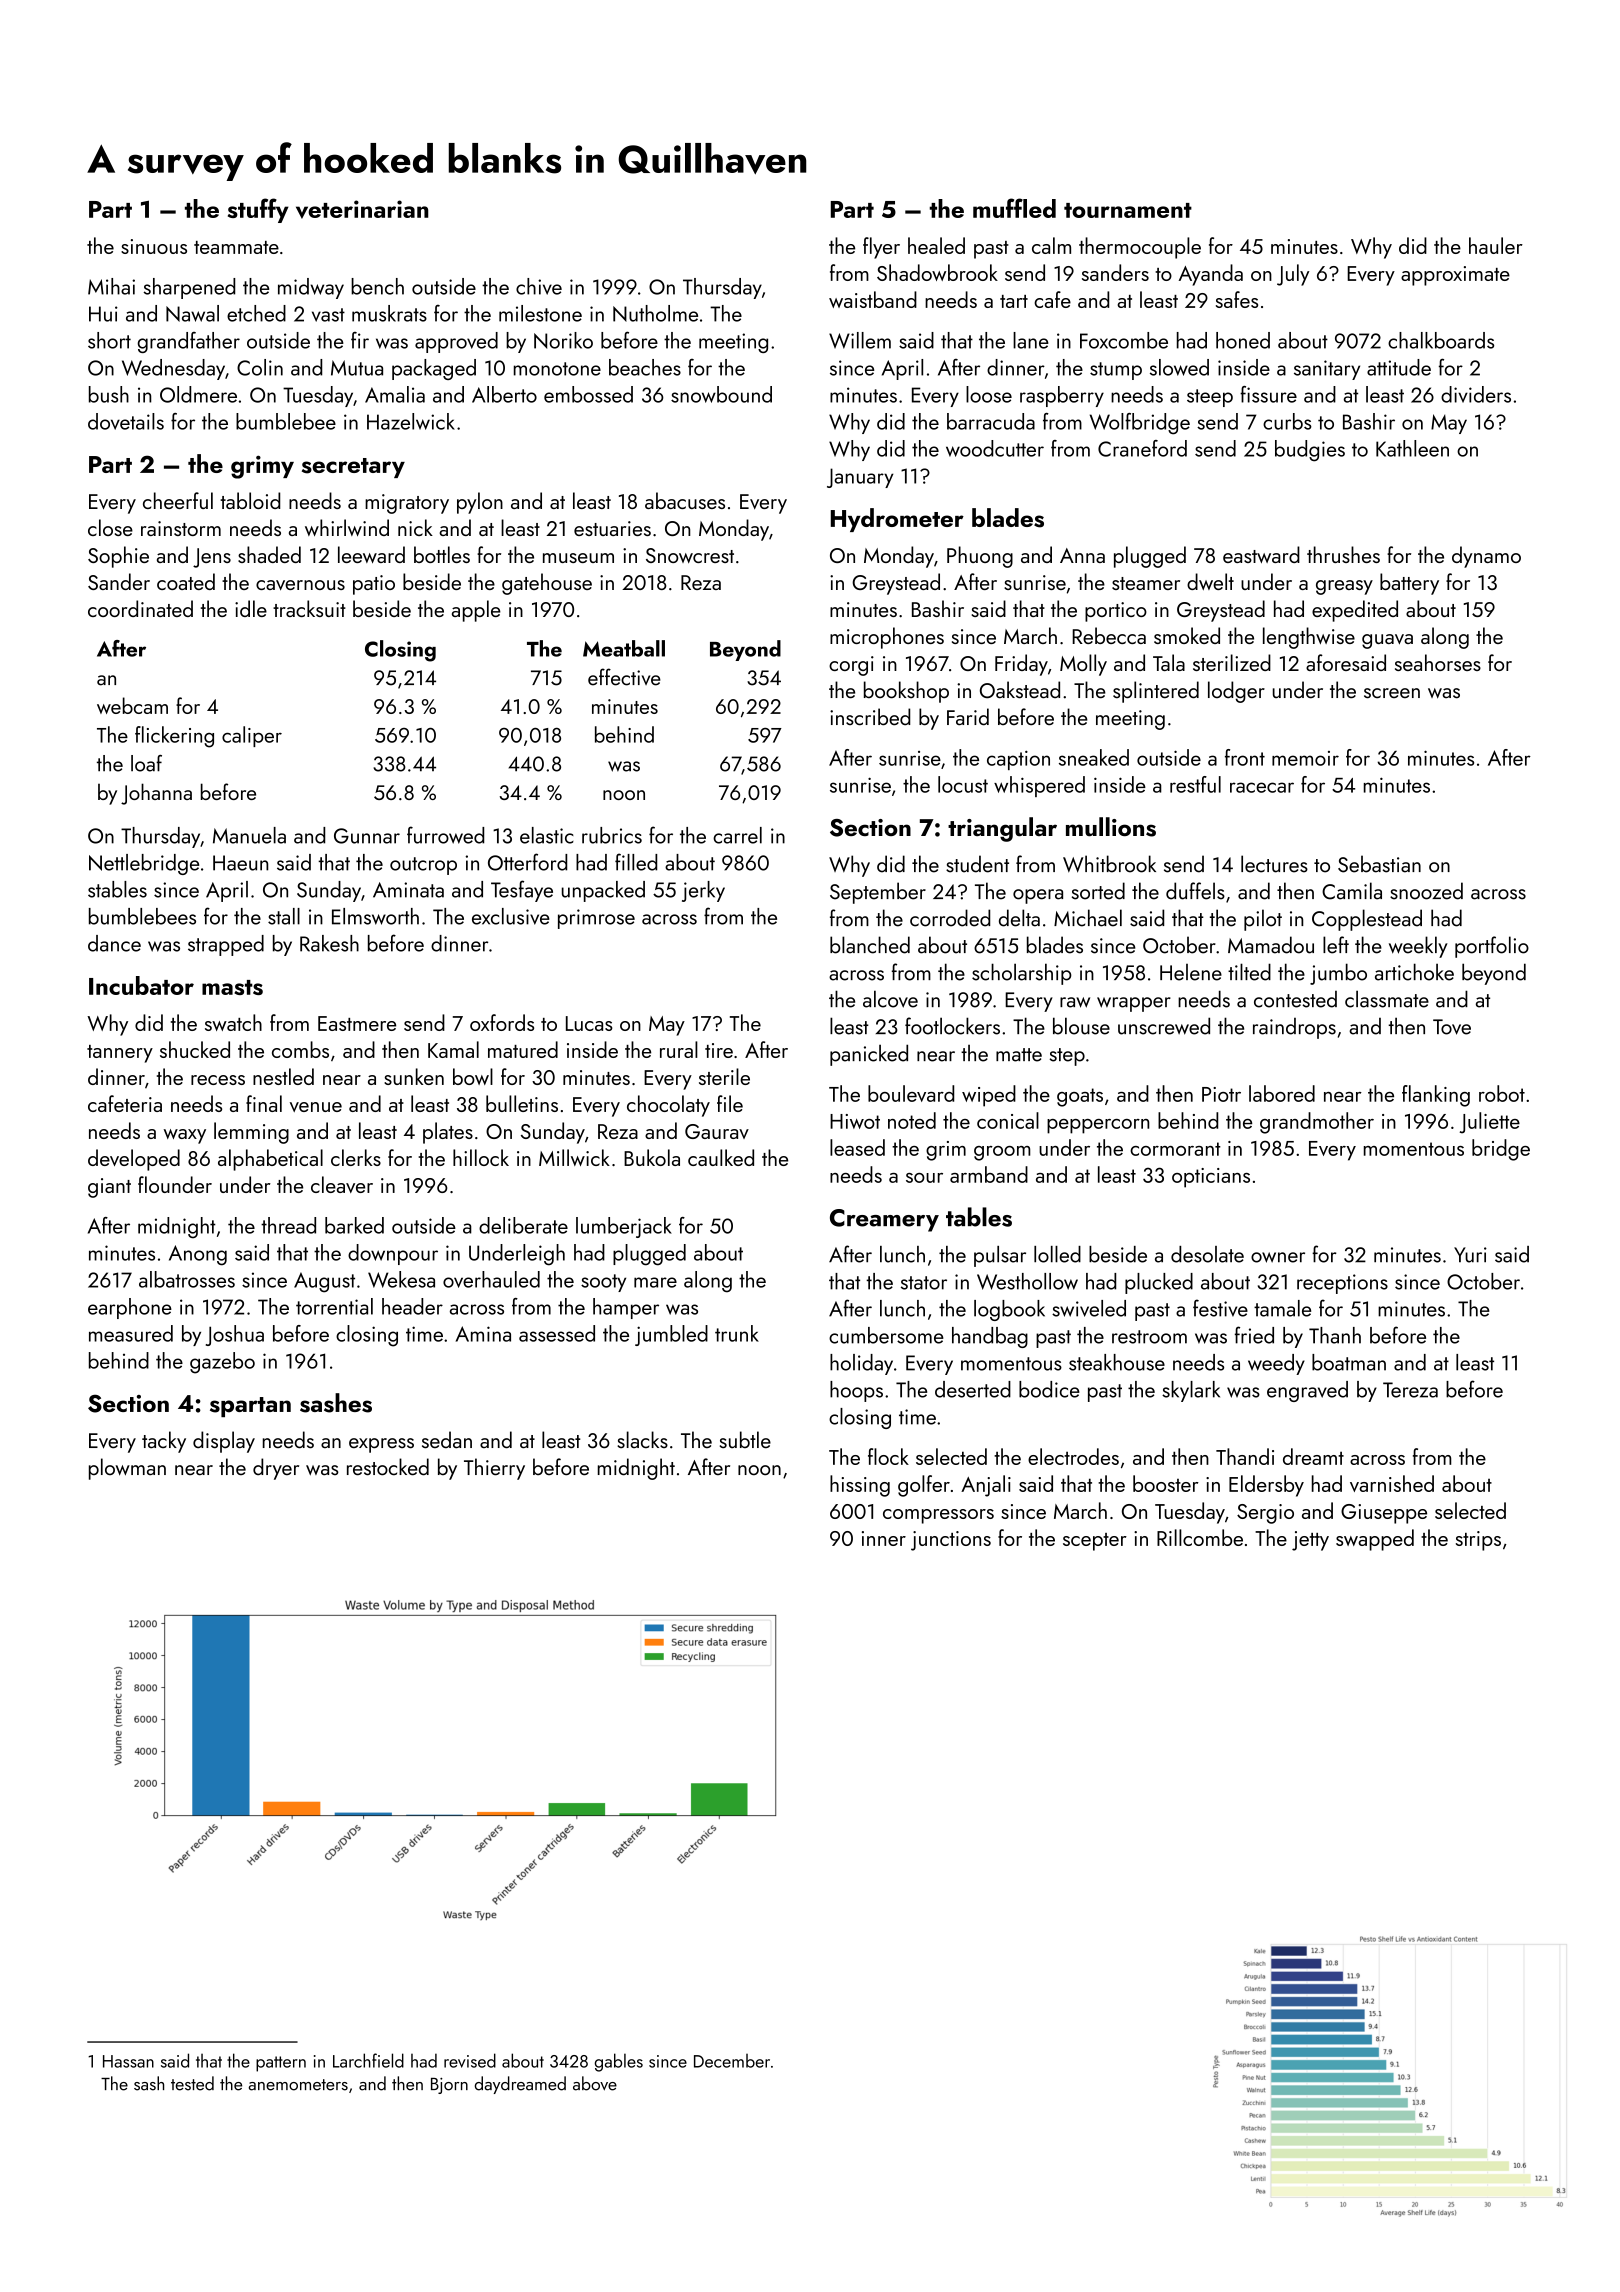 The image size is (1620, 2292). What do you see at coordinates (619, 2062) in the page?
I see `gables` at bounding box center [619, 2062].
